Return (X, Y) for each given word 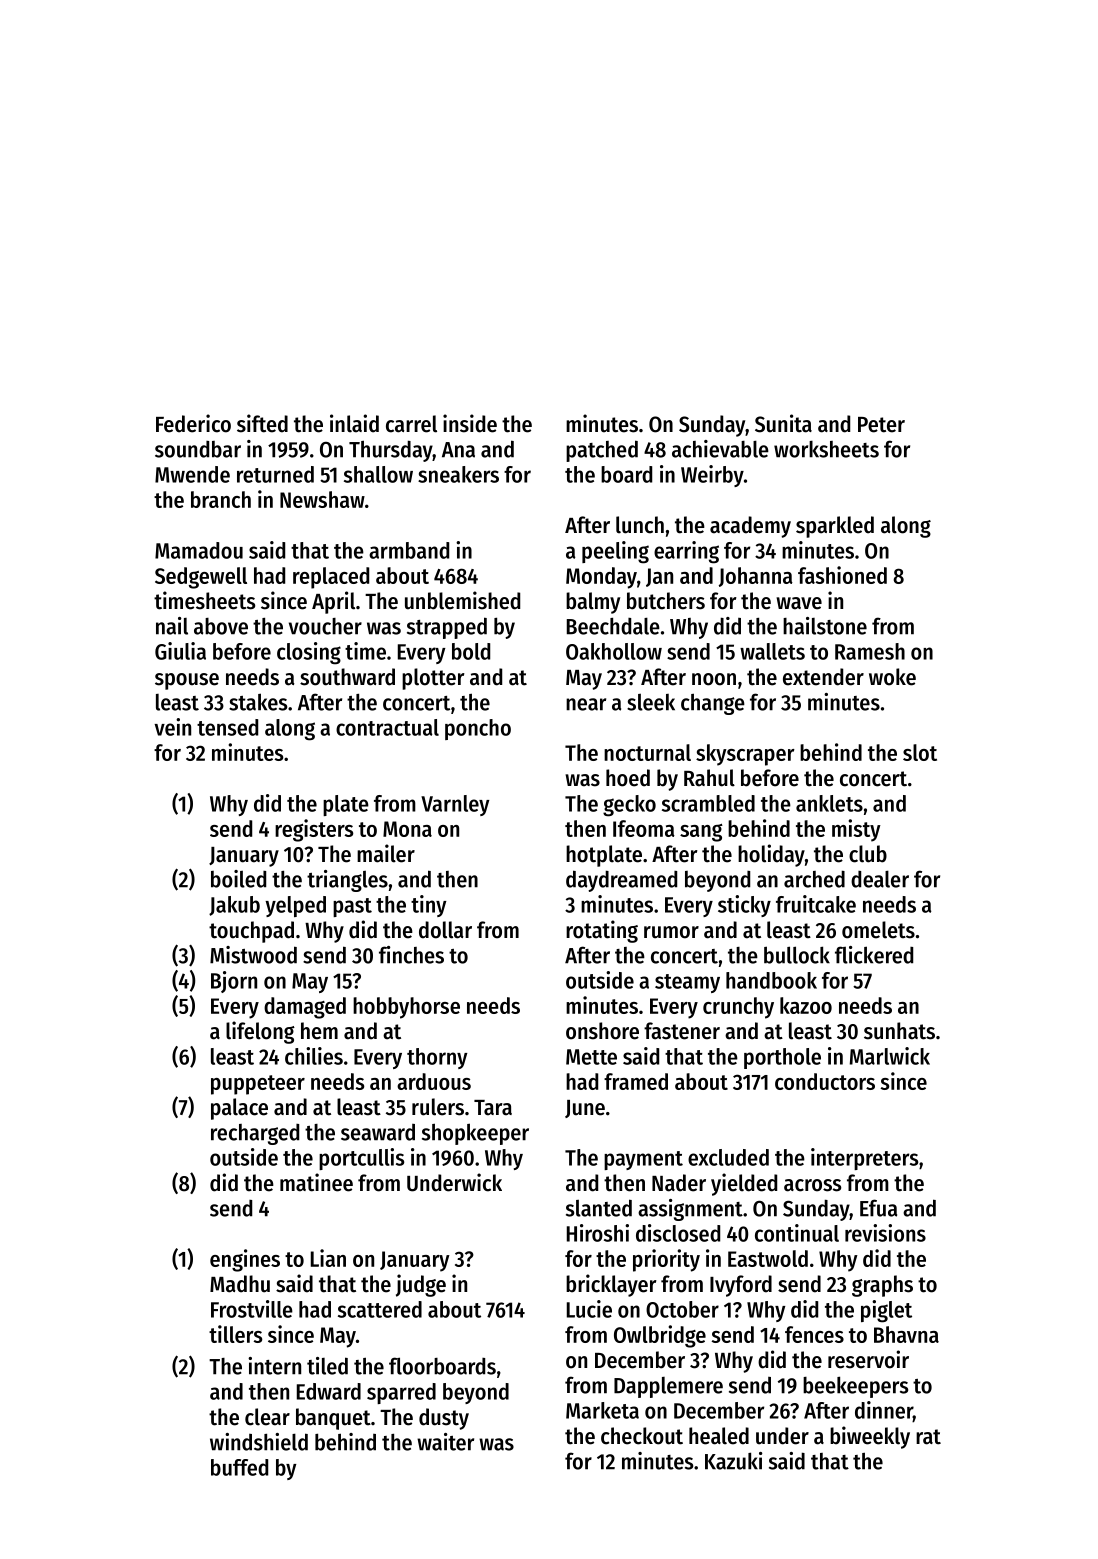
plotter (433, 679)
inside (470, 423)
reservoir (868, 1359)
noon (714, 679)
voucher (325, 626)
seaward (378, 1132)
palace (239, 1109)
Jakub (234, 906)
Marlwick (890, 1056)
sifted (262, 423)
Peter (881, 425)
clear (267, 1417)
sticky (744, 906)
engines (245, 1260)
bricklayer (611, 1285)
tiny (429, 906)
